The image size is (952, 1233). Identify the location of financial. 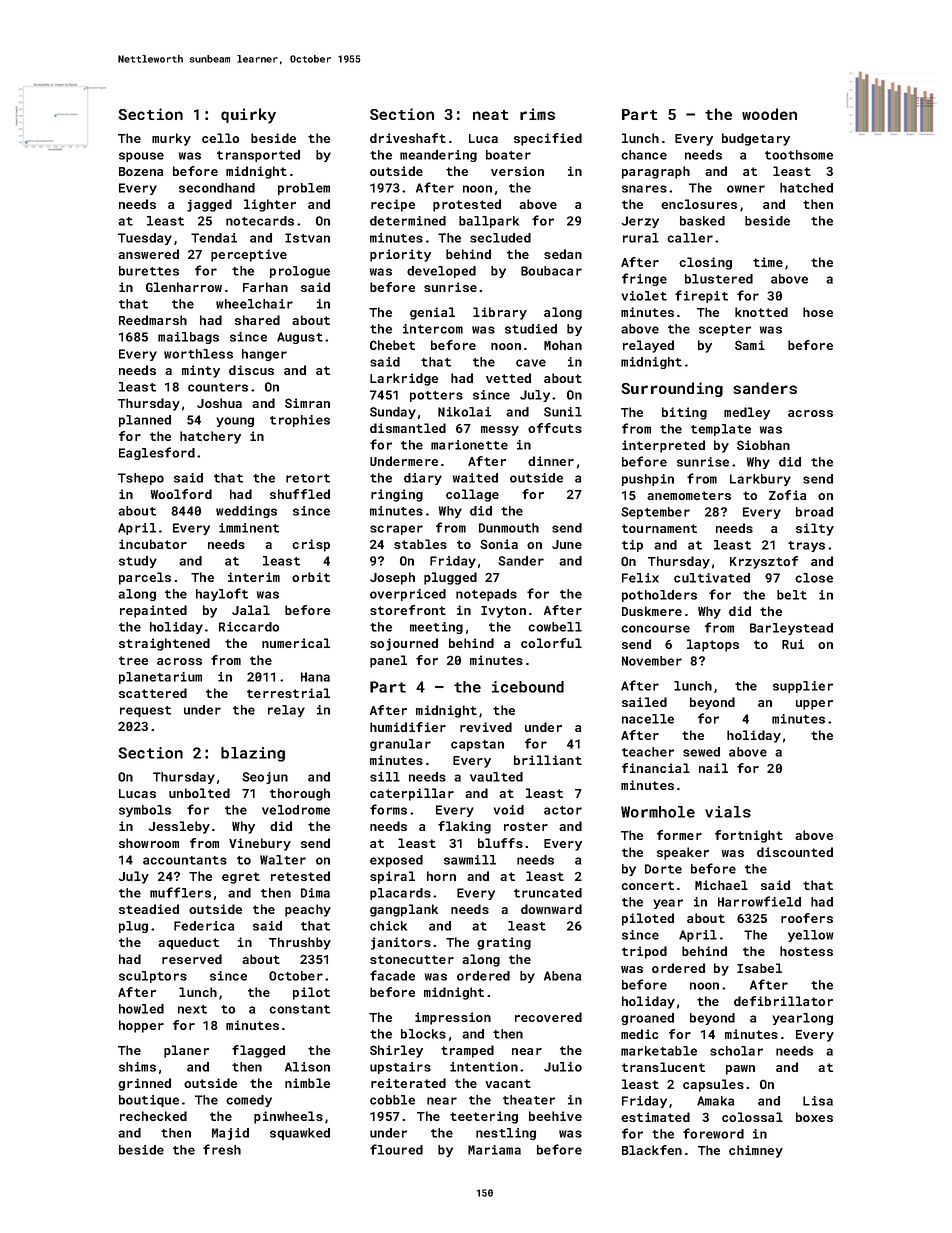
(656, 768).
